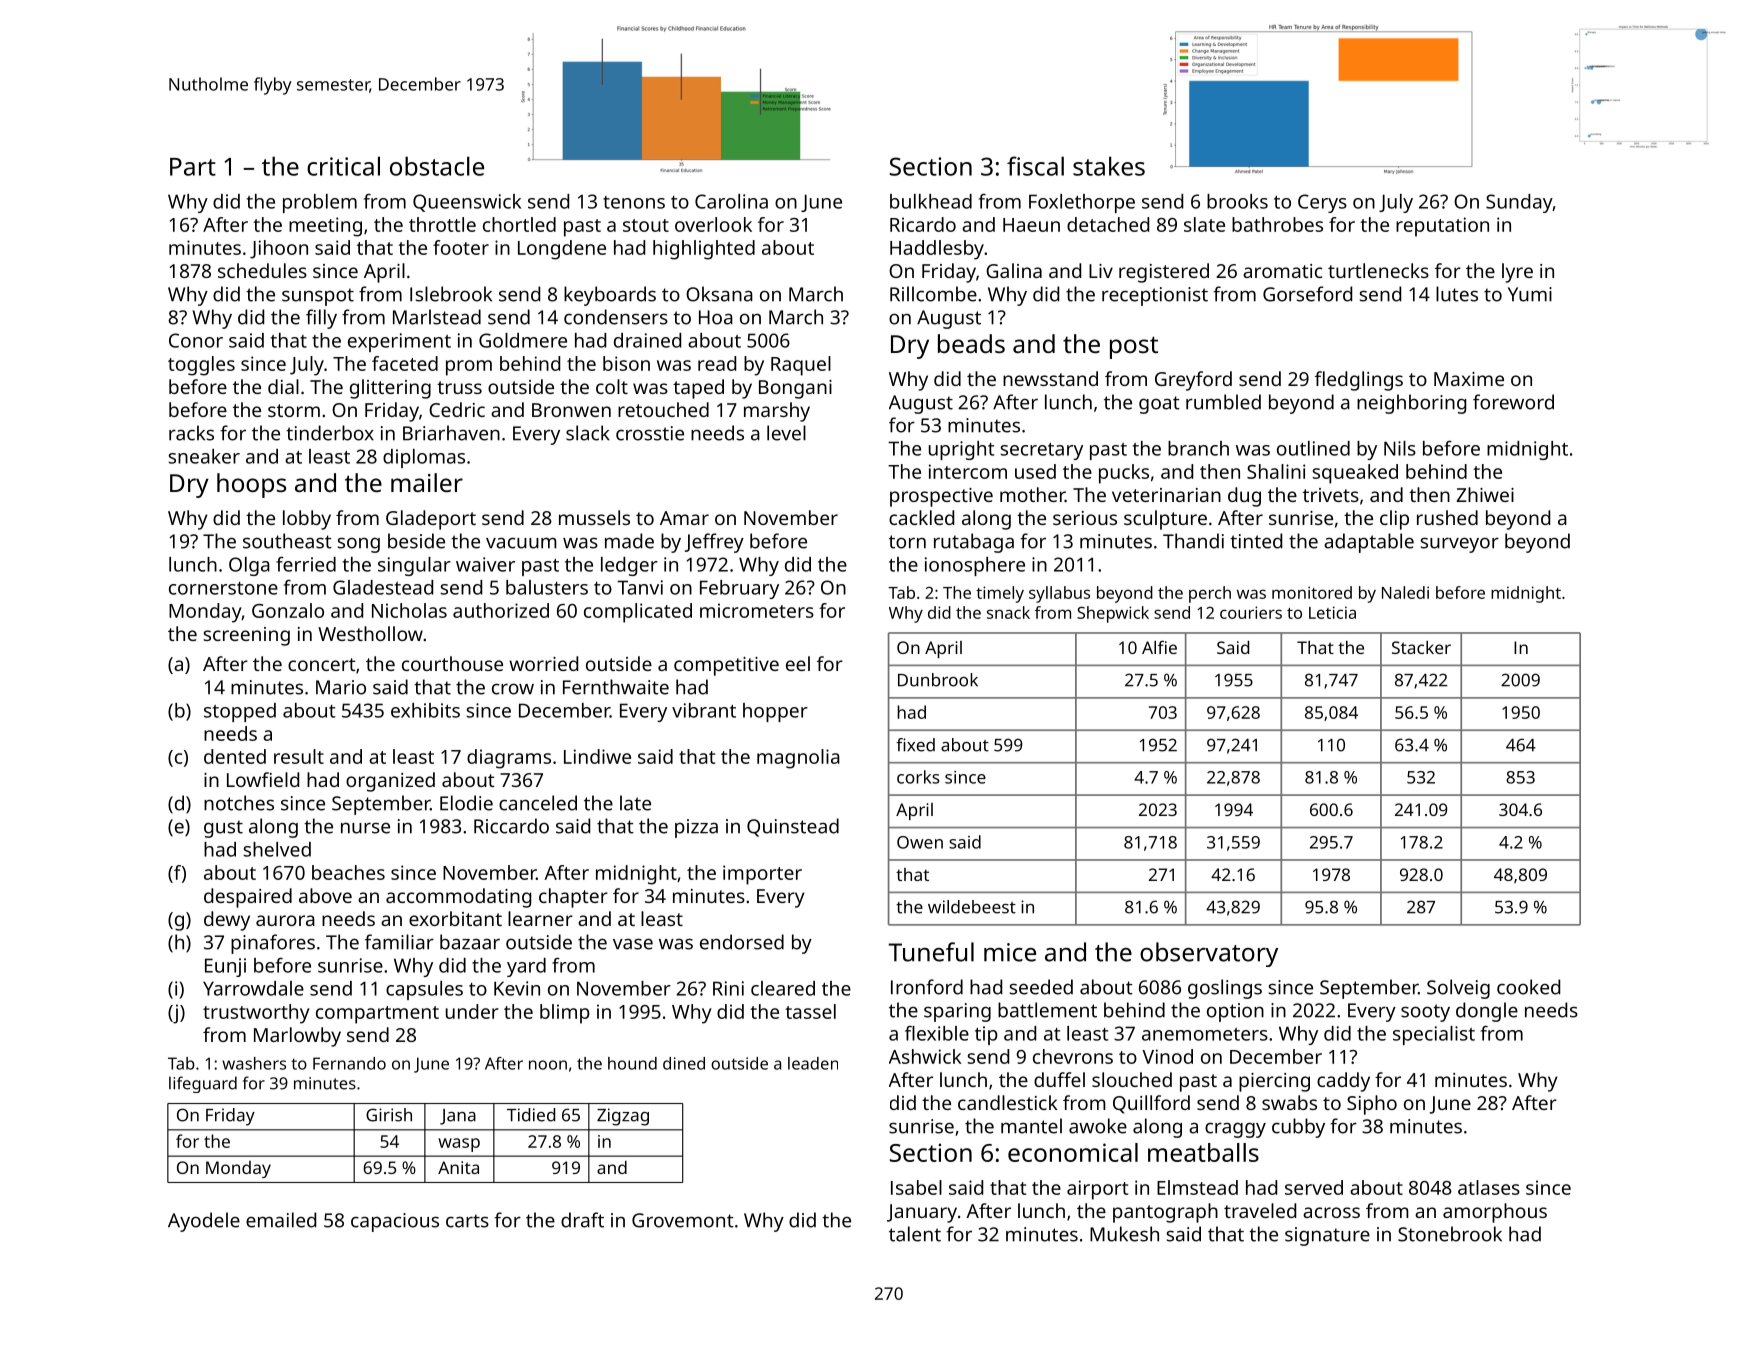 The image size is (1748, 1351). Describe the element at coordinates (1109, 166) in the screenshot. I see `stakes` at that location.
